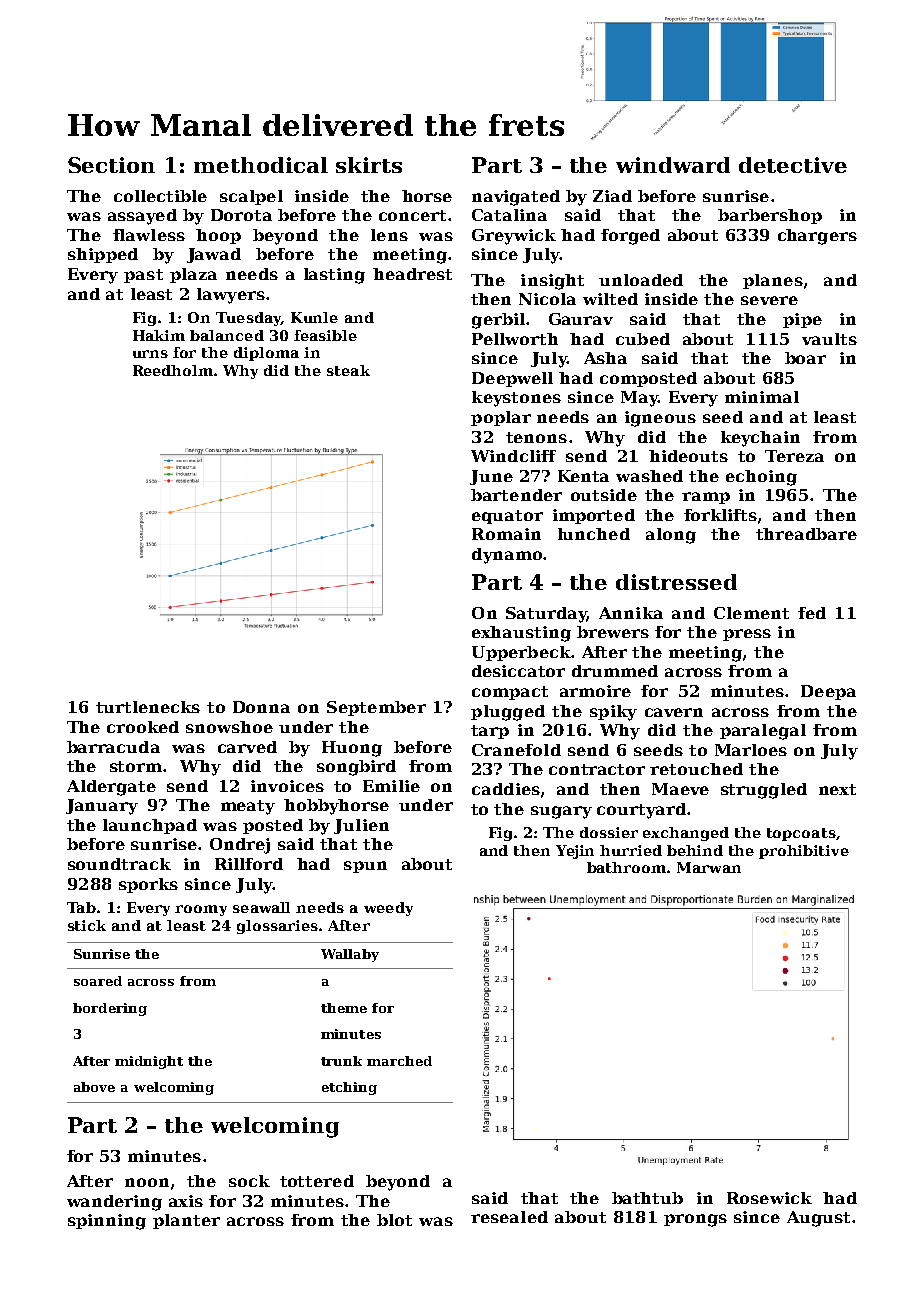 The height and width of the document is (1308, 924). Describe the element at coordinates (671, 536) in the document. I see `along` at that location.
